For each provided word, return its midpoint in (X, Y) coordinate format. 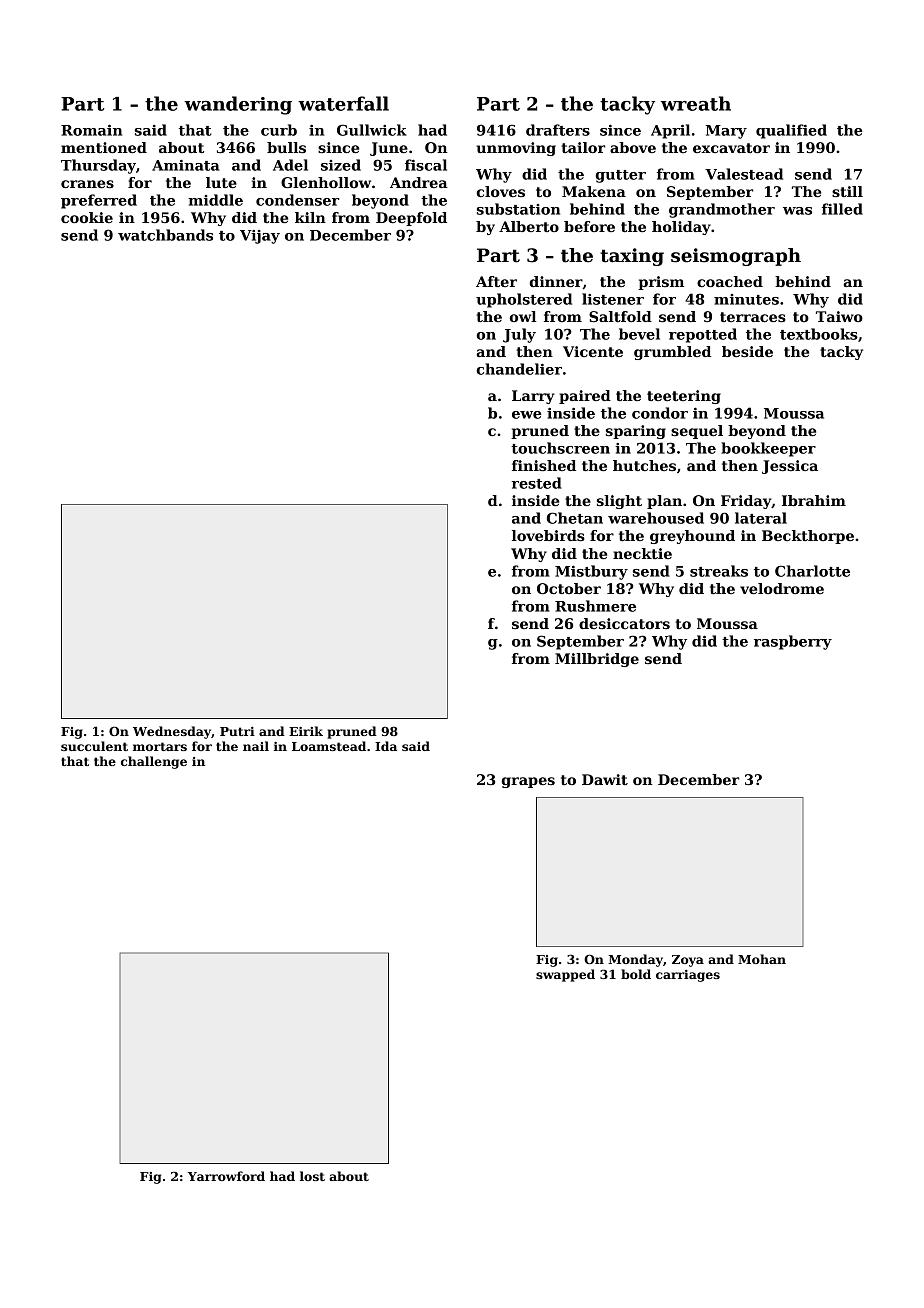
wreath (696, 103)
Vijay (260, 237)
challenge (154, 762)
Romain (91, 130)
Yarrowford (226, 1176)
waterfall (343, 103)
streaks (719, 571)
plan (664, 502)
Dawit (605, 779)
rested (537, 483)
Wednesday (172, 732)
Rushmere (595, 606)
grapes (528, 782)
